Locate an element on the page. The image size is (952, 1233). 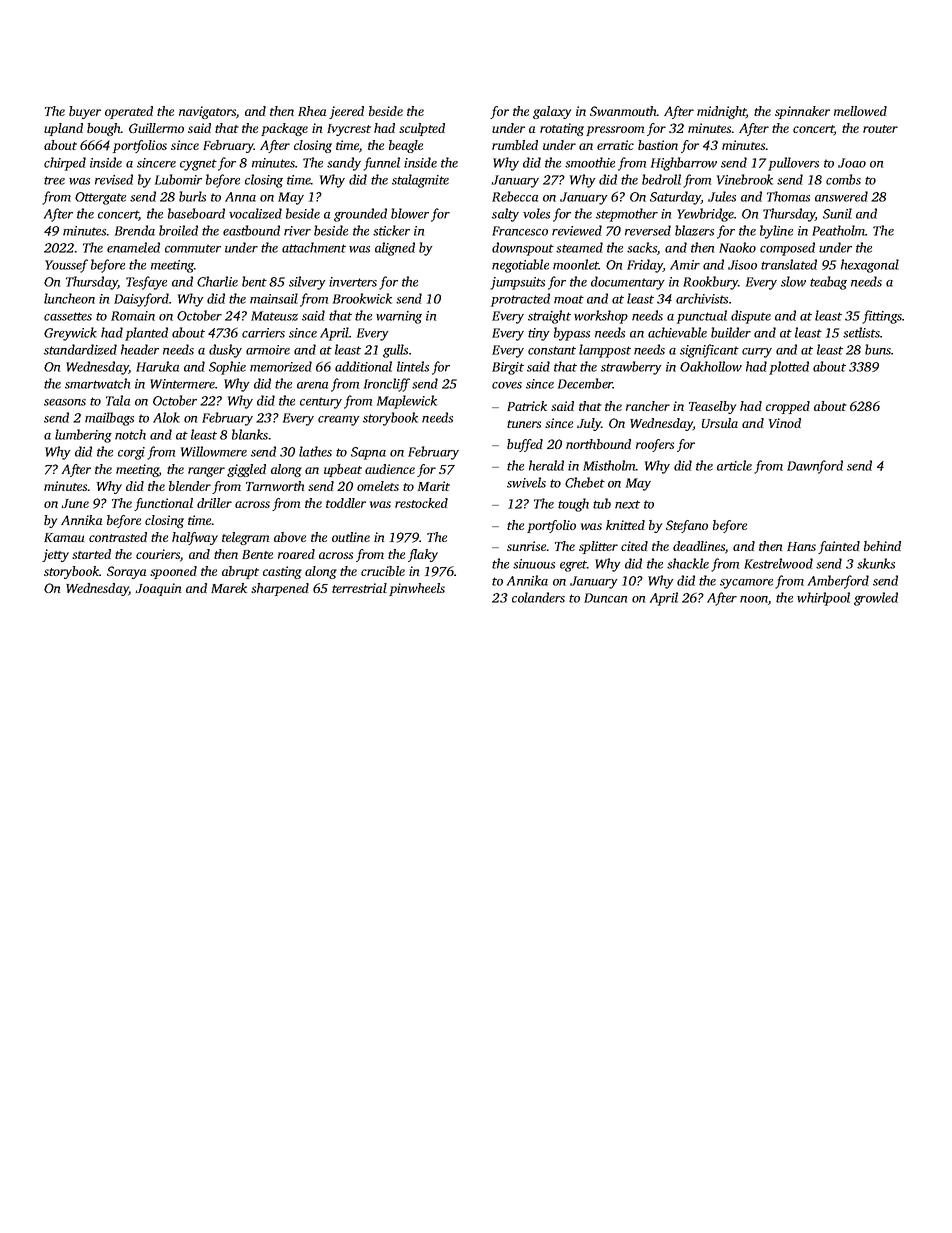
armoire is located at coordinates (268, 350).
